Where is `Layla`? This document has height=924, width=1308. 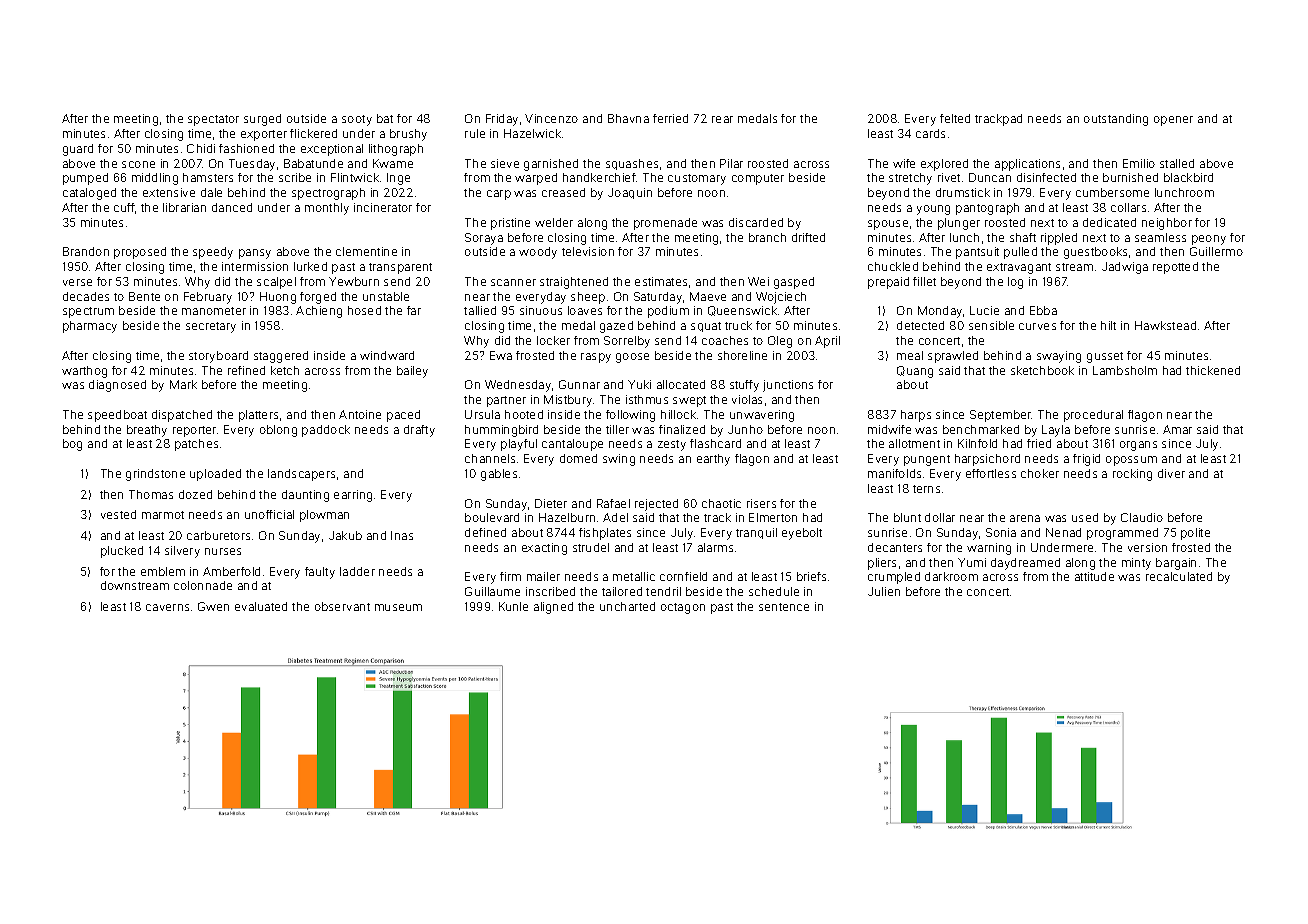
Layla is located at coordinates (1056, 431).
